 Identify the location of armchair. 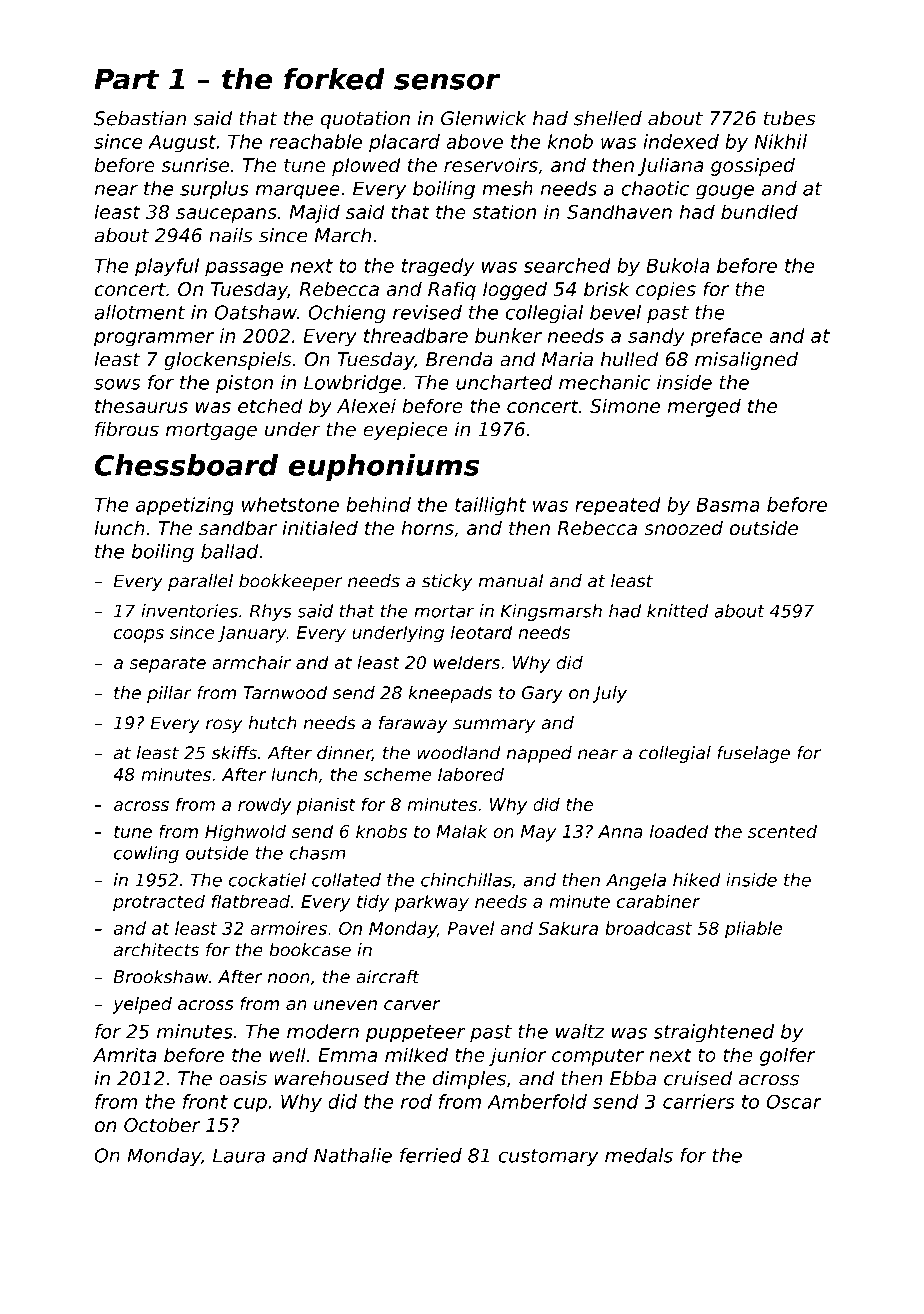
(251, 662).
